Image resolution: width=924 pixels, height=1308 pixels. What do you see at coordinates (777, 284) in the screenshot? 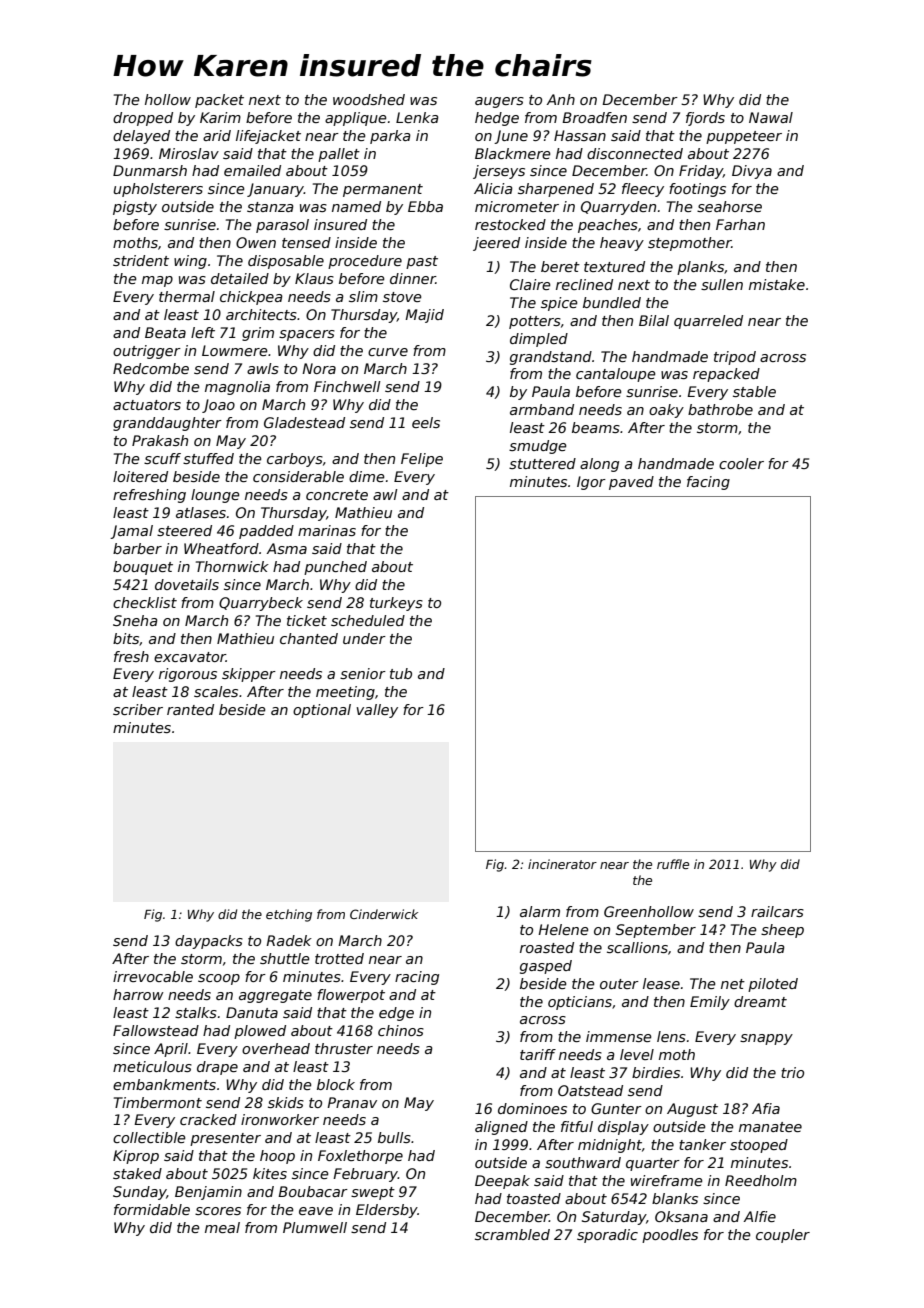
I see `mistake` at bounding box center [777, 284].
